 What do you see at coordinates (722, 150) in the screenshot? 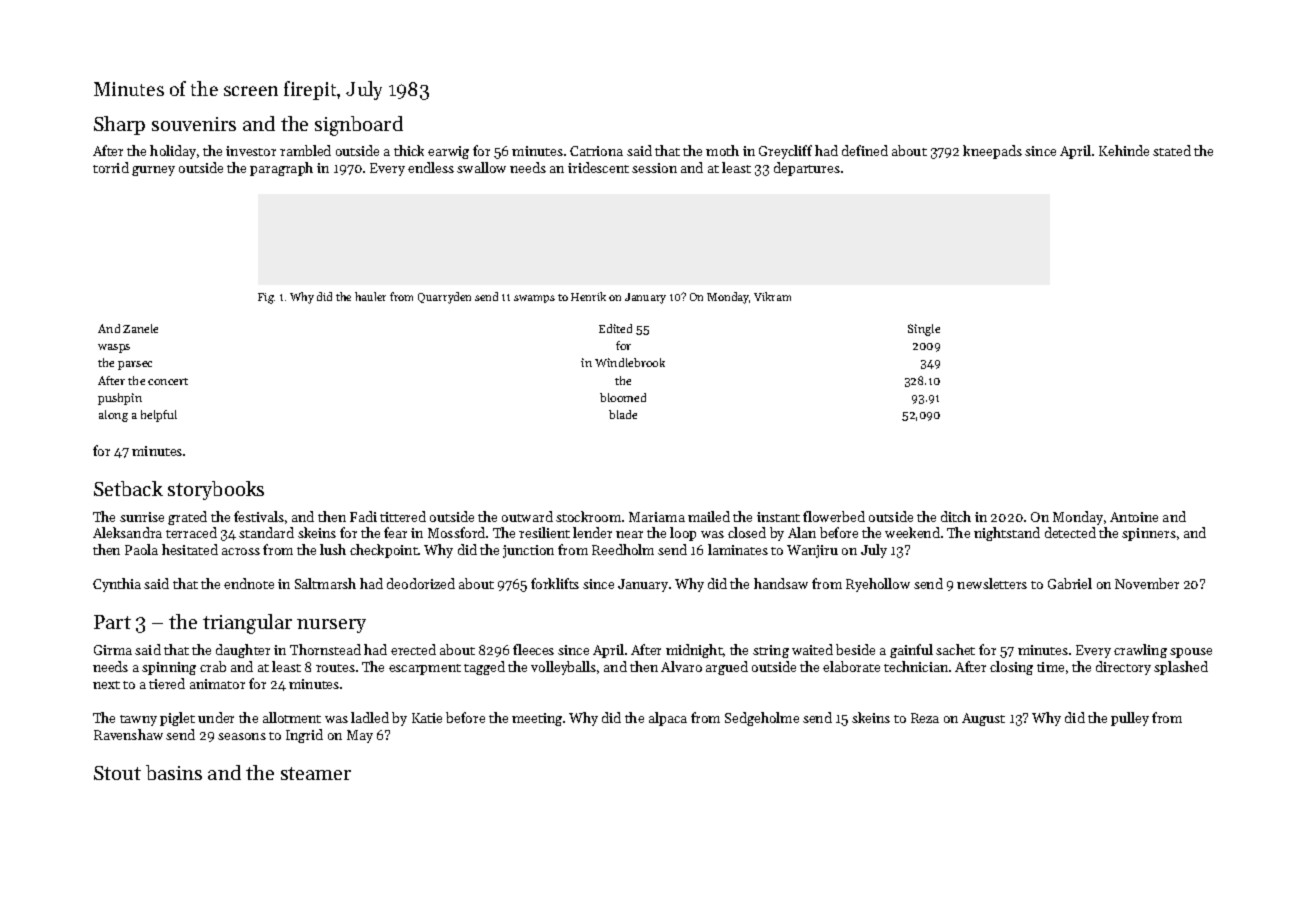
I see `moth` at bounding box center [722, 150].
